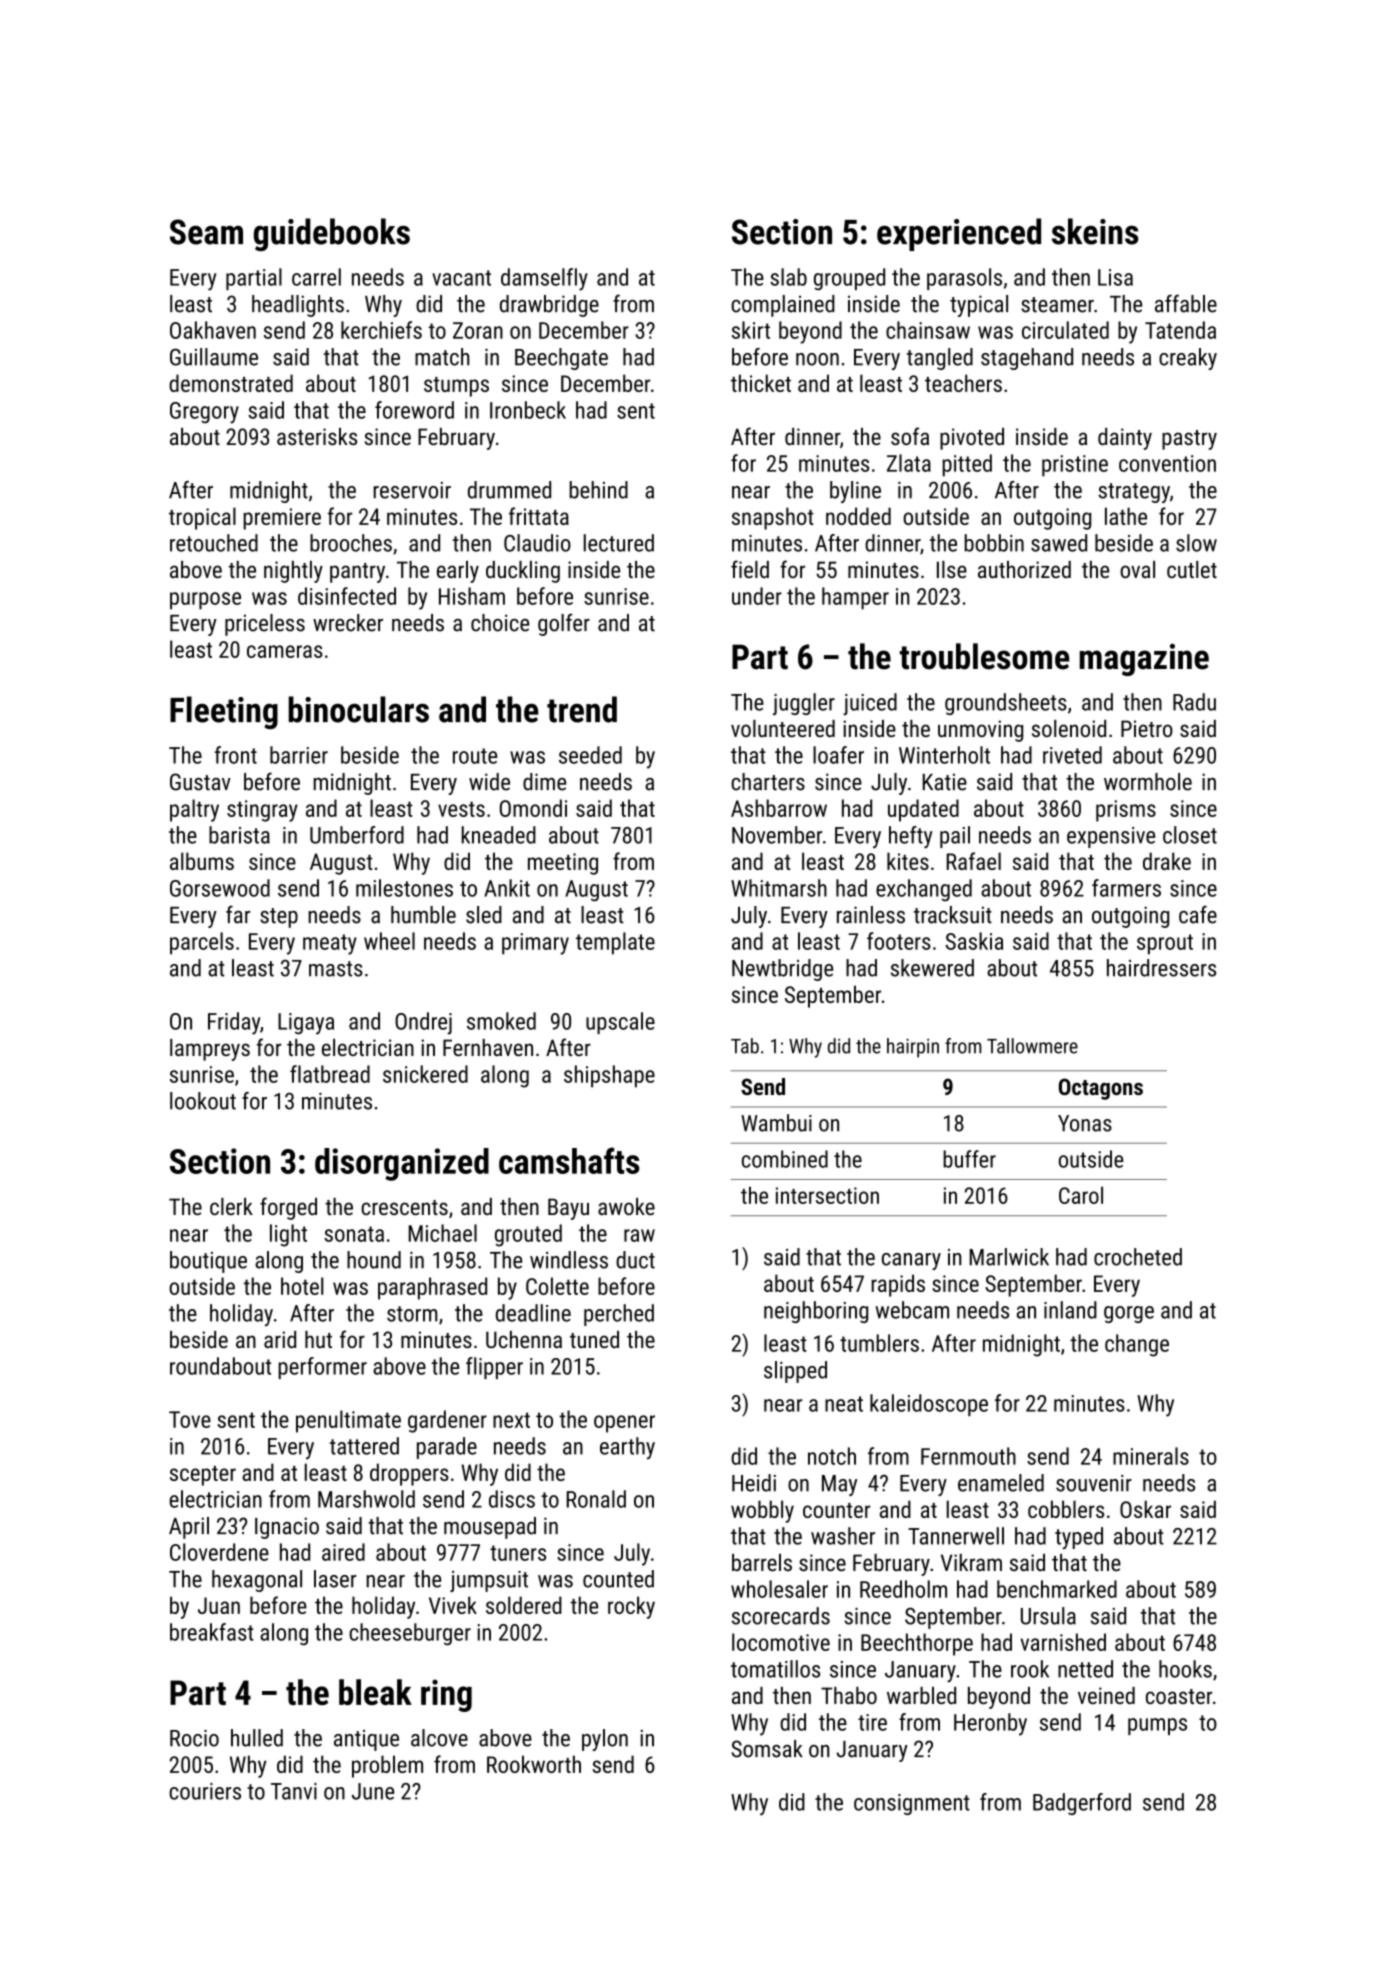 Image resolution: width=1386 pixels, height=1969 pixels. Describe the element at coordinates (959, 234) in the screenshot. I see `experienced` at that location.
